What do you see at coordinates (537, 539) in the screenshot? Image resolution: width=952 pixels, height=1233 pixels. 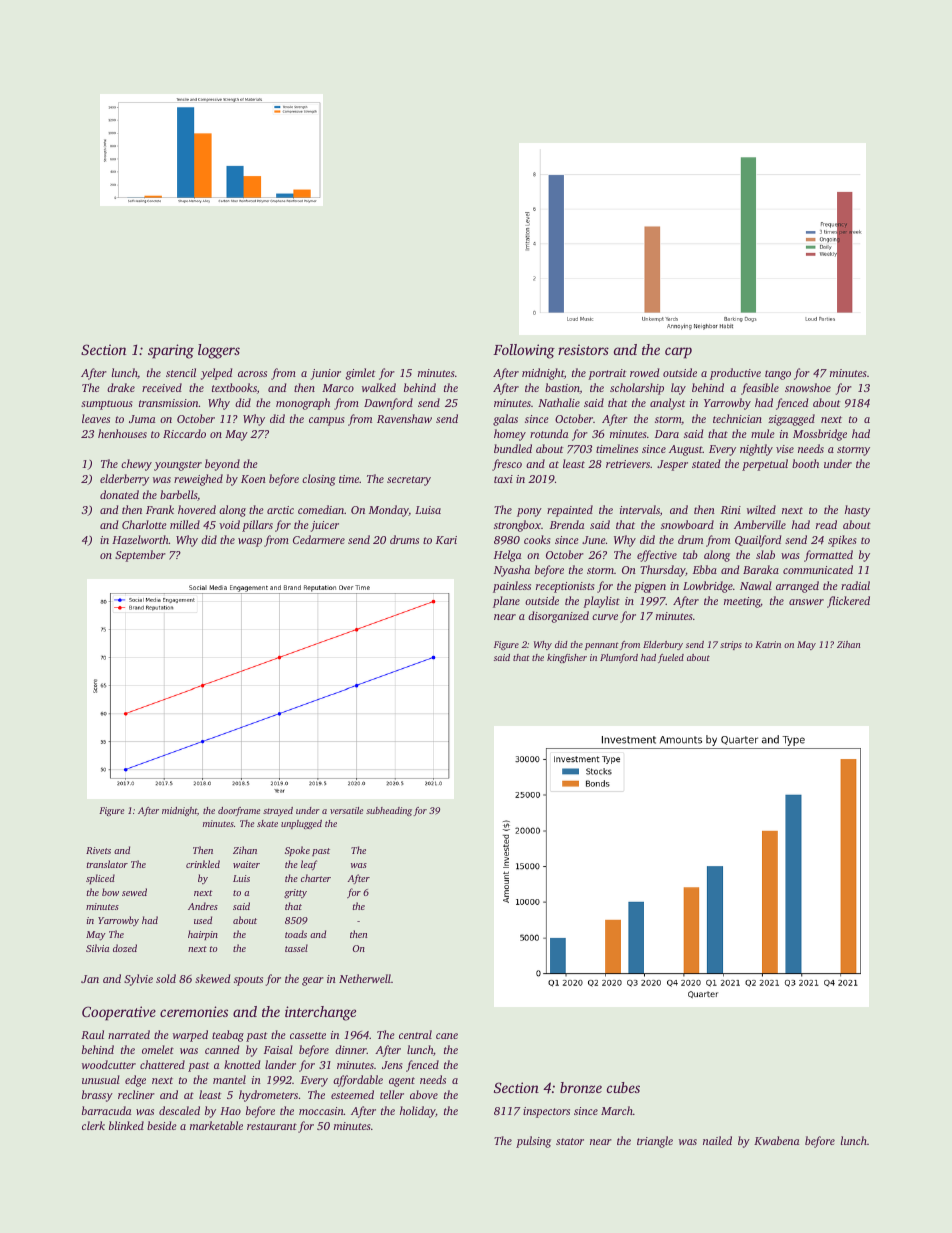 I see `cooks` at bounding box center [537, 539].
